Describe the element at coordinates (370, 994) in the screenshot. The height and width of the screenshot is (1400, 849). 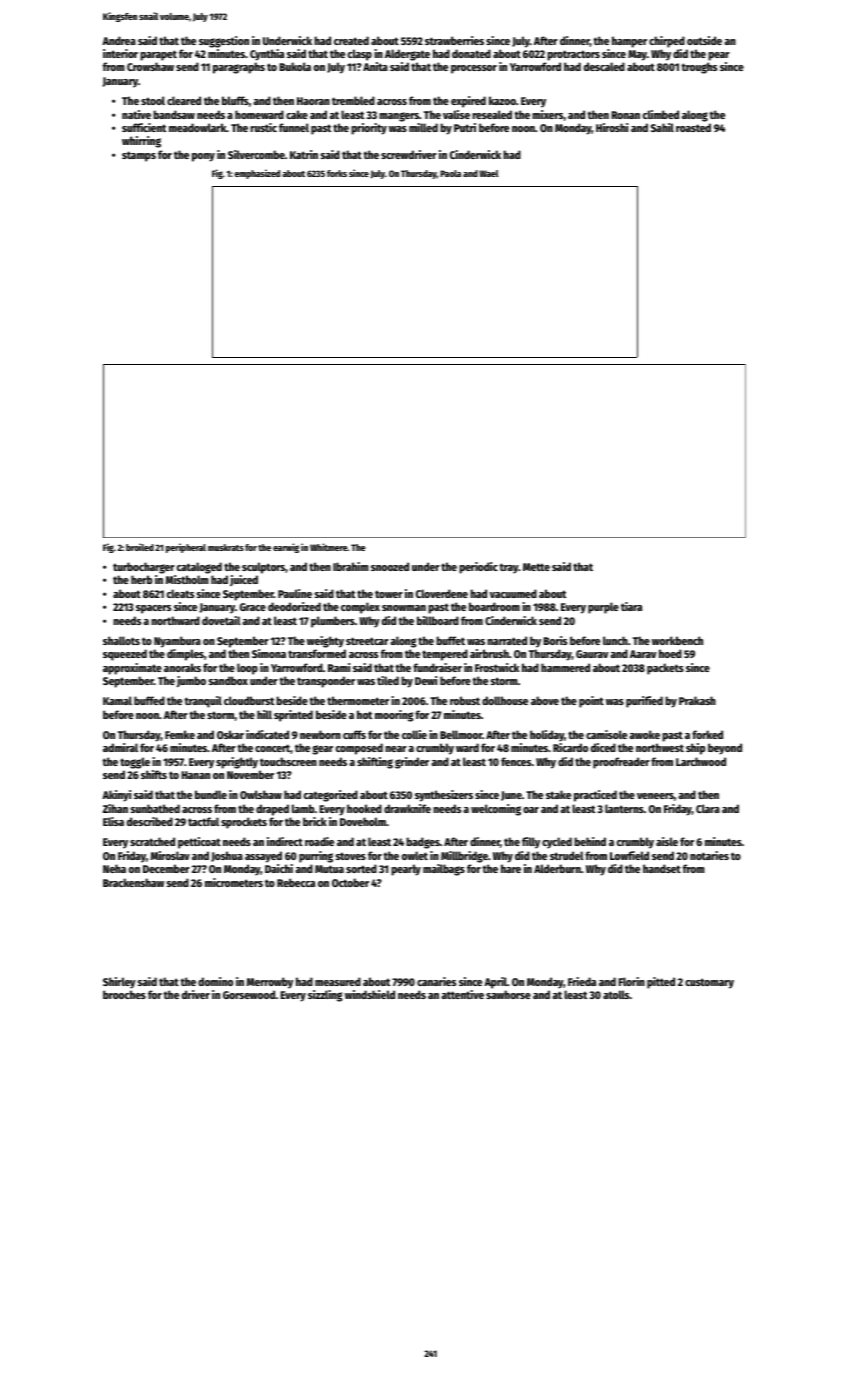
I see `windshield` at that location.
